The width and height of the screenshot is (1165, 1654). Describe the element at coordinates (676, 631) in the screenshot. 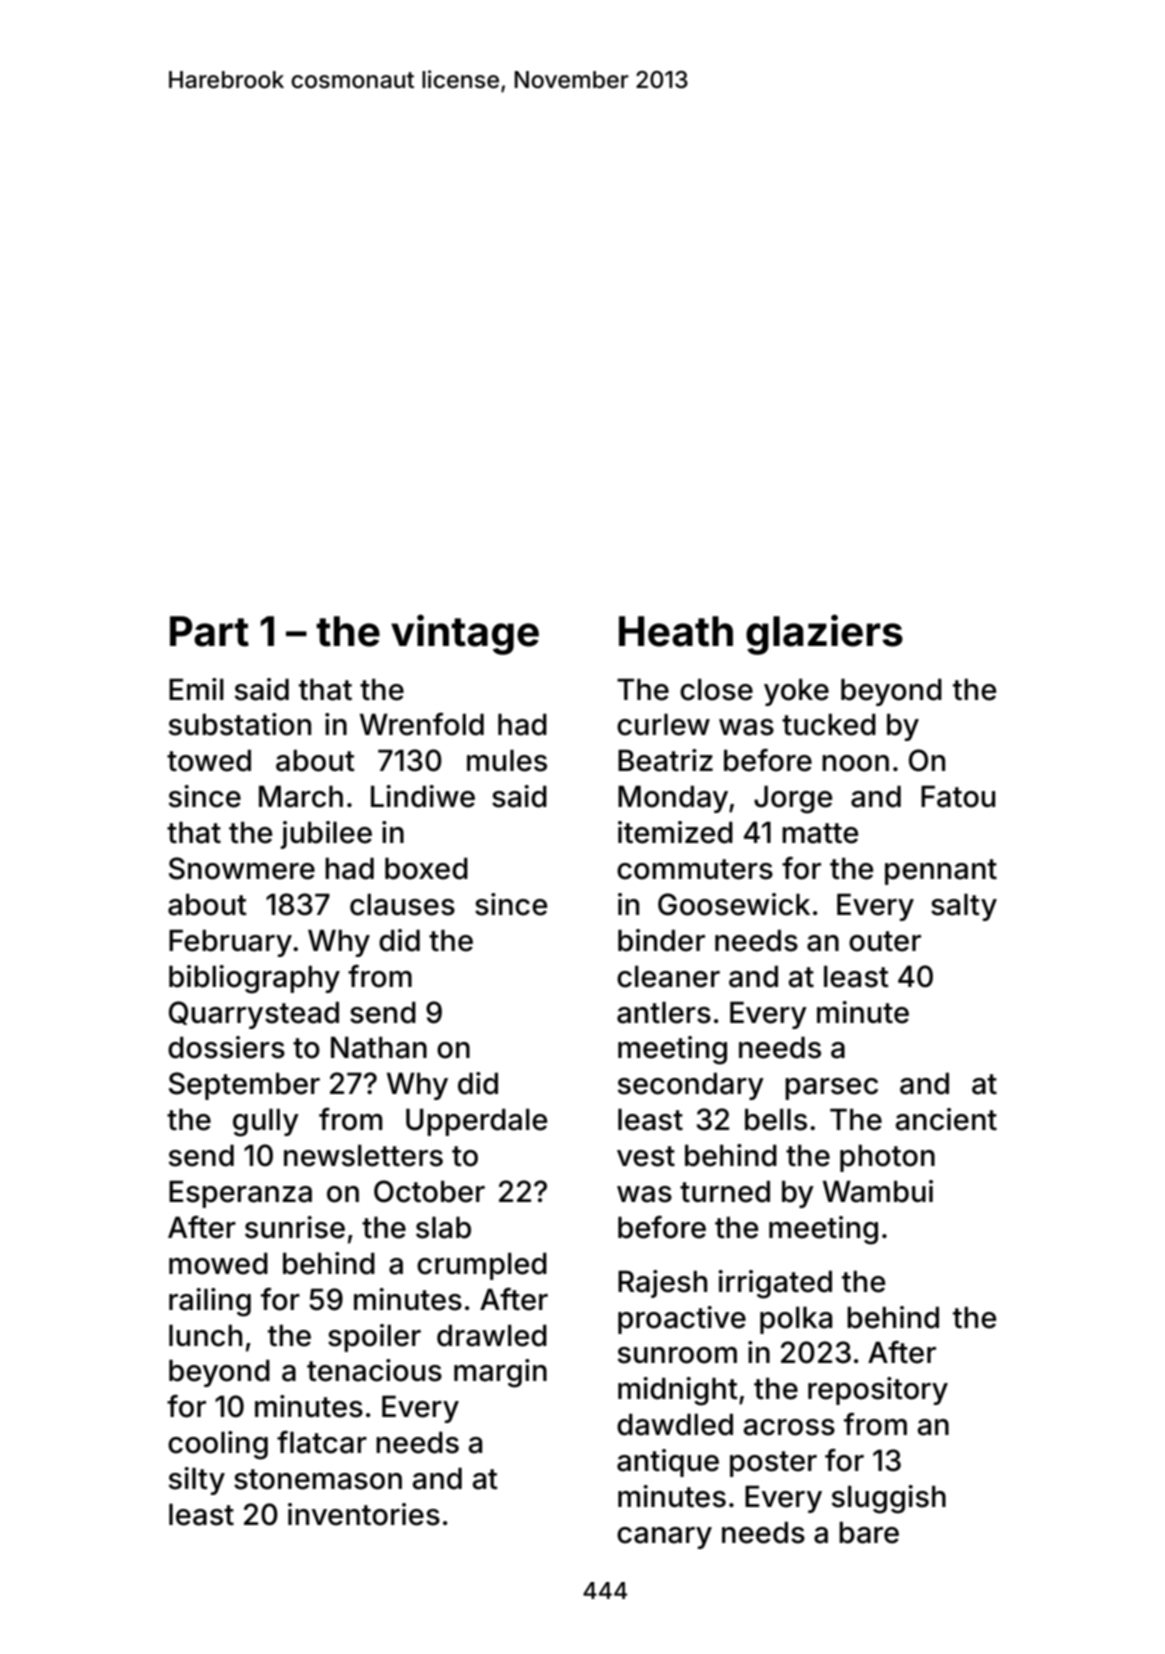

I see `Heath` at that location.
